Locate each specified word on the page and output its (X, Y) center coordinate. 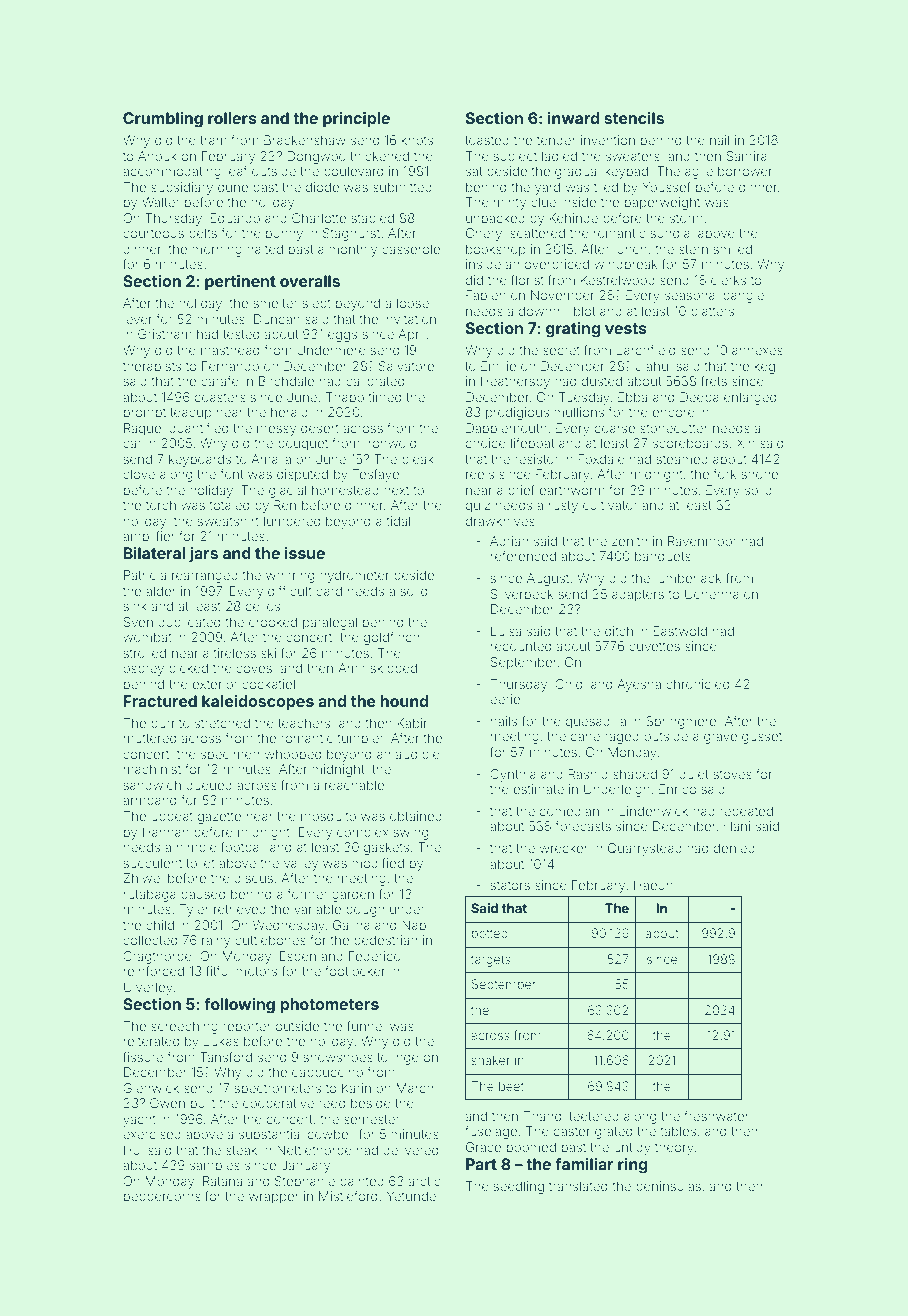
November (562, 295)
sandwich (152, 785)
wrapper (274, 1198)
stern (693, 249)
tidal (398, 521)
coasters (220, 397)
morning (217, 250)
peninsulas (668, 1187)
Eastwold (680, 631)
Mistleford (348, 1196)
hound (404, 701)
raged (622, 737)
